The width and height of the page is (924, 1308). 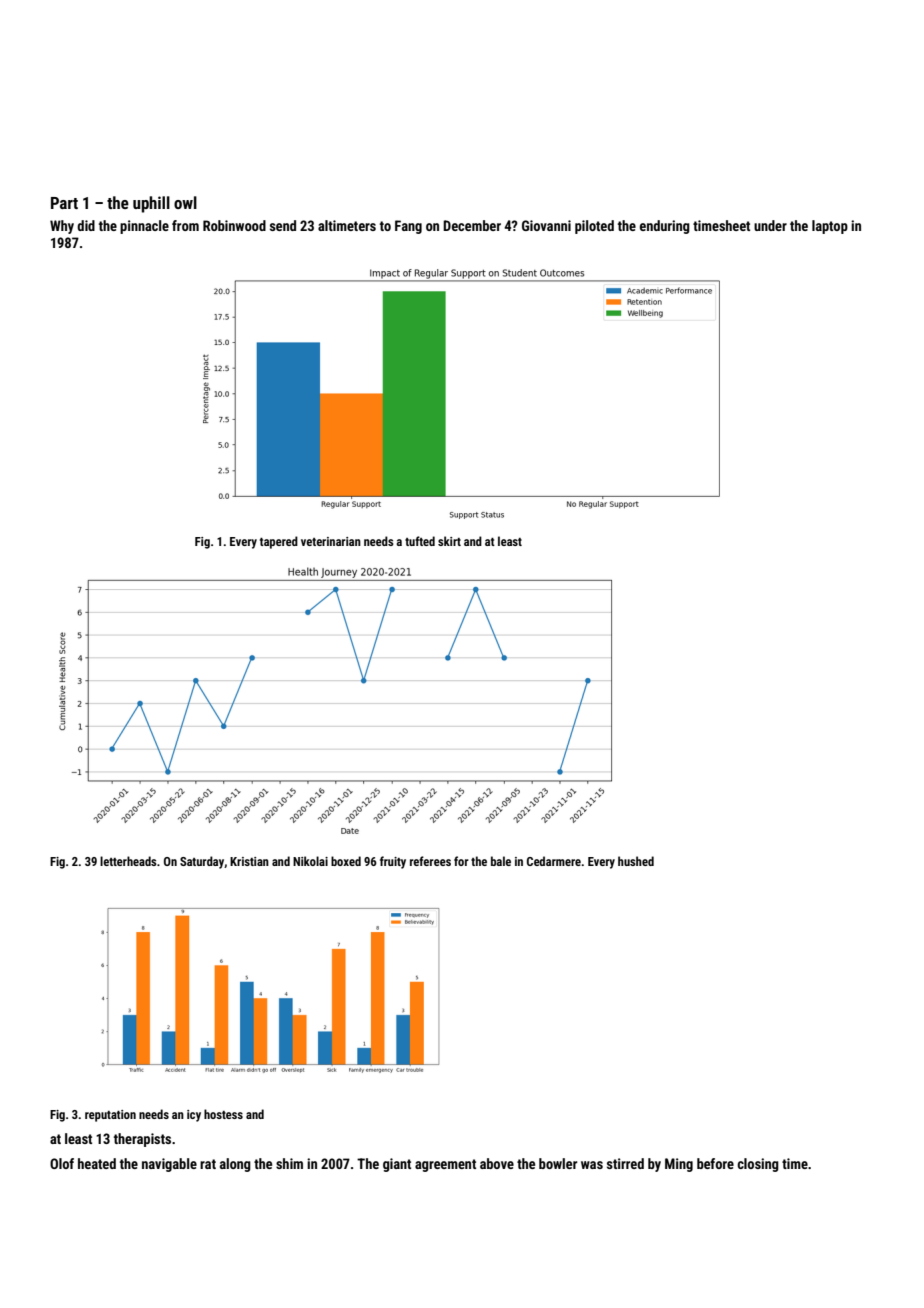 What do you see at coordinates (346, 861) in the page?
I see `boxed` at bounding box center [346, 861].
